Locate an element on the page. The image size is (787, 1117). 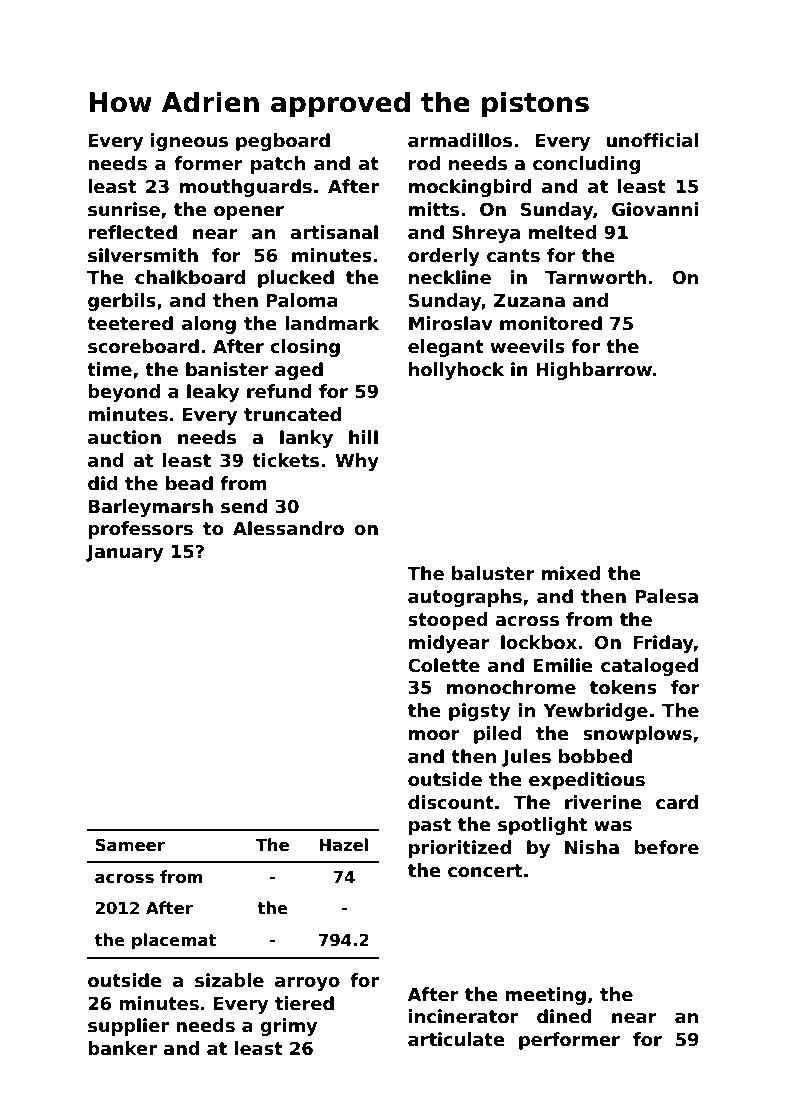
meeting is located at coordinates (545, 996).
